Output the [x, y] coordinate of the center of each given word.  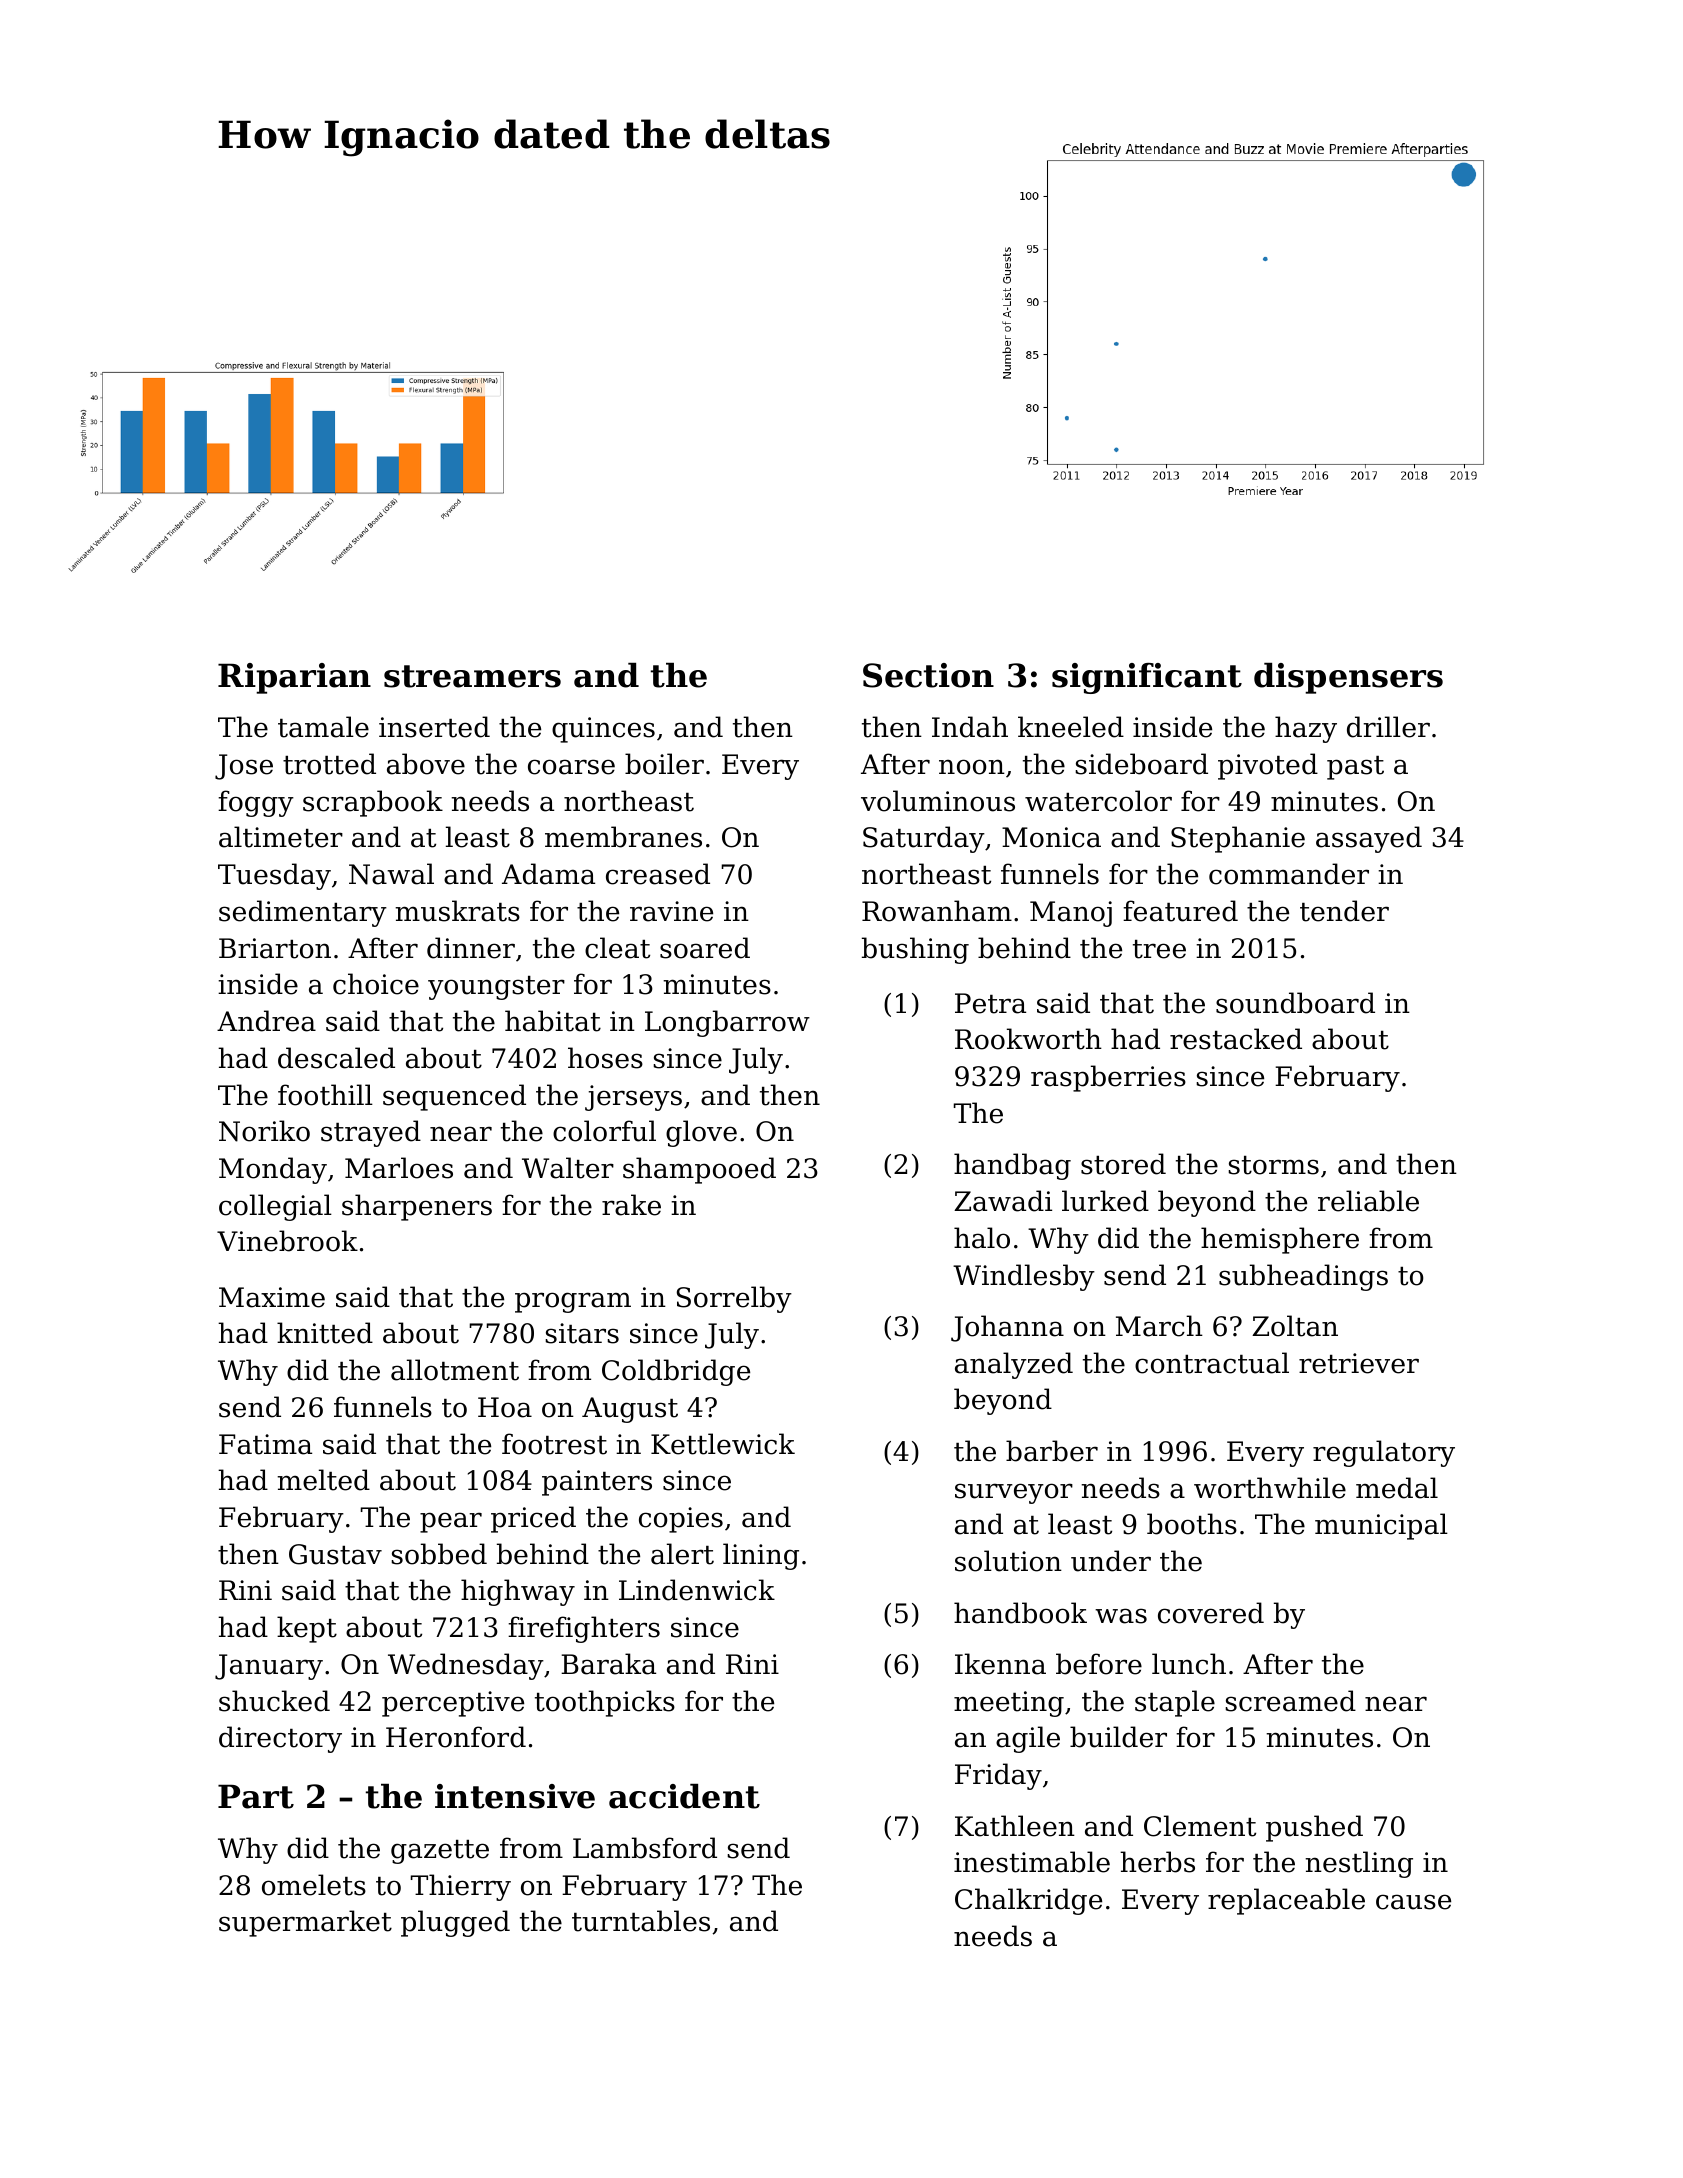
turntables [641, 1921]
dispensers [1348, 678]
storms [1273, 1165]
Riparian [294, 678]
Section [928, 675]
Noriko [264, 1131]
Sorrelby [734, 1299]
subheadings [1303, 1277]
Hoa [505, 1407]
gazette [440, 1852]
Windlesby [1024, 1277]
